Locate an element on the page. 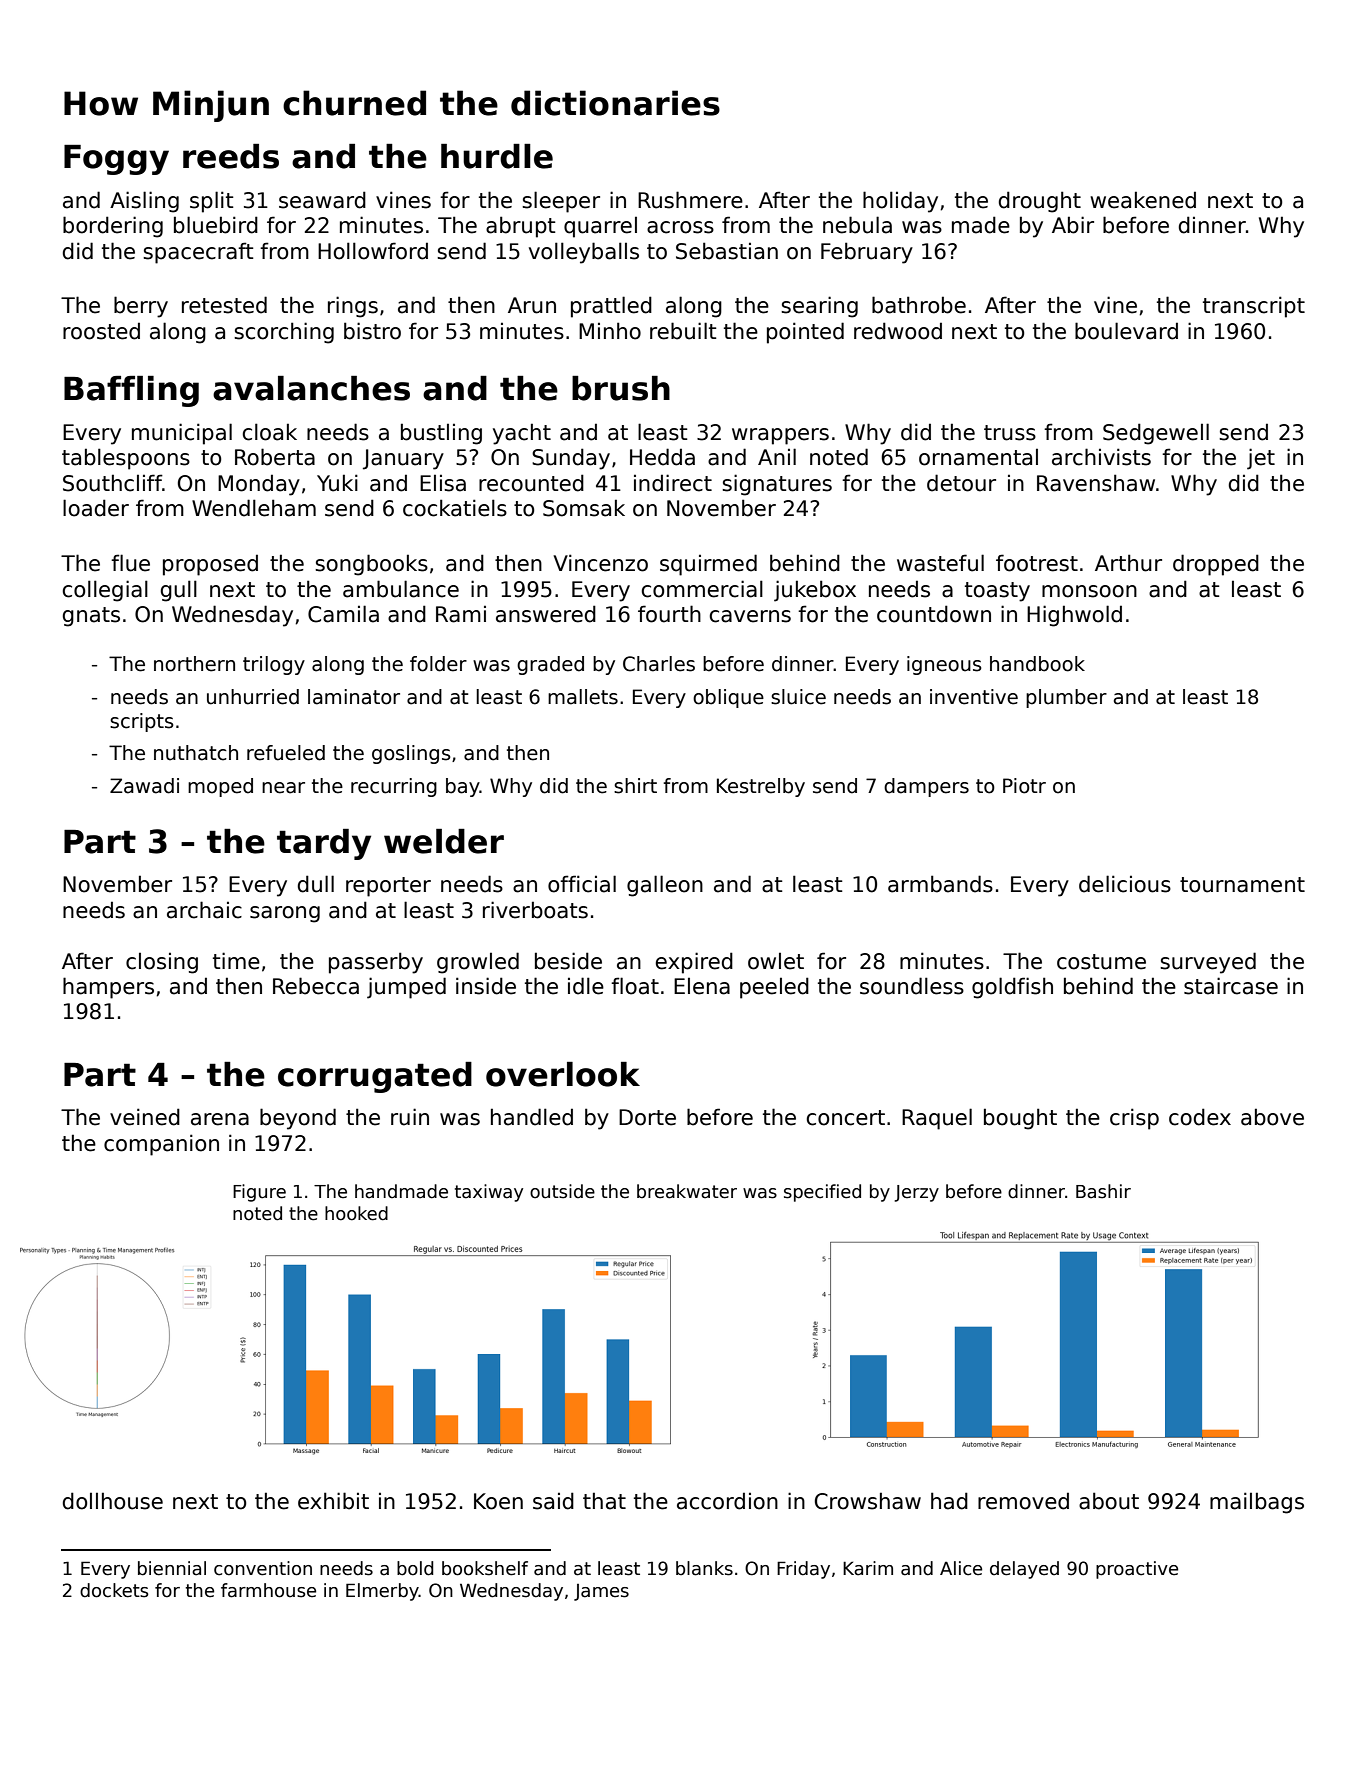 The image size is (1367, 1769). Wendleham is located at coordinates (254, 508).
